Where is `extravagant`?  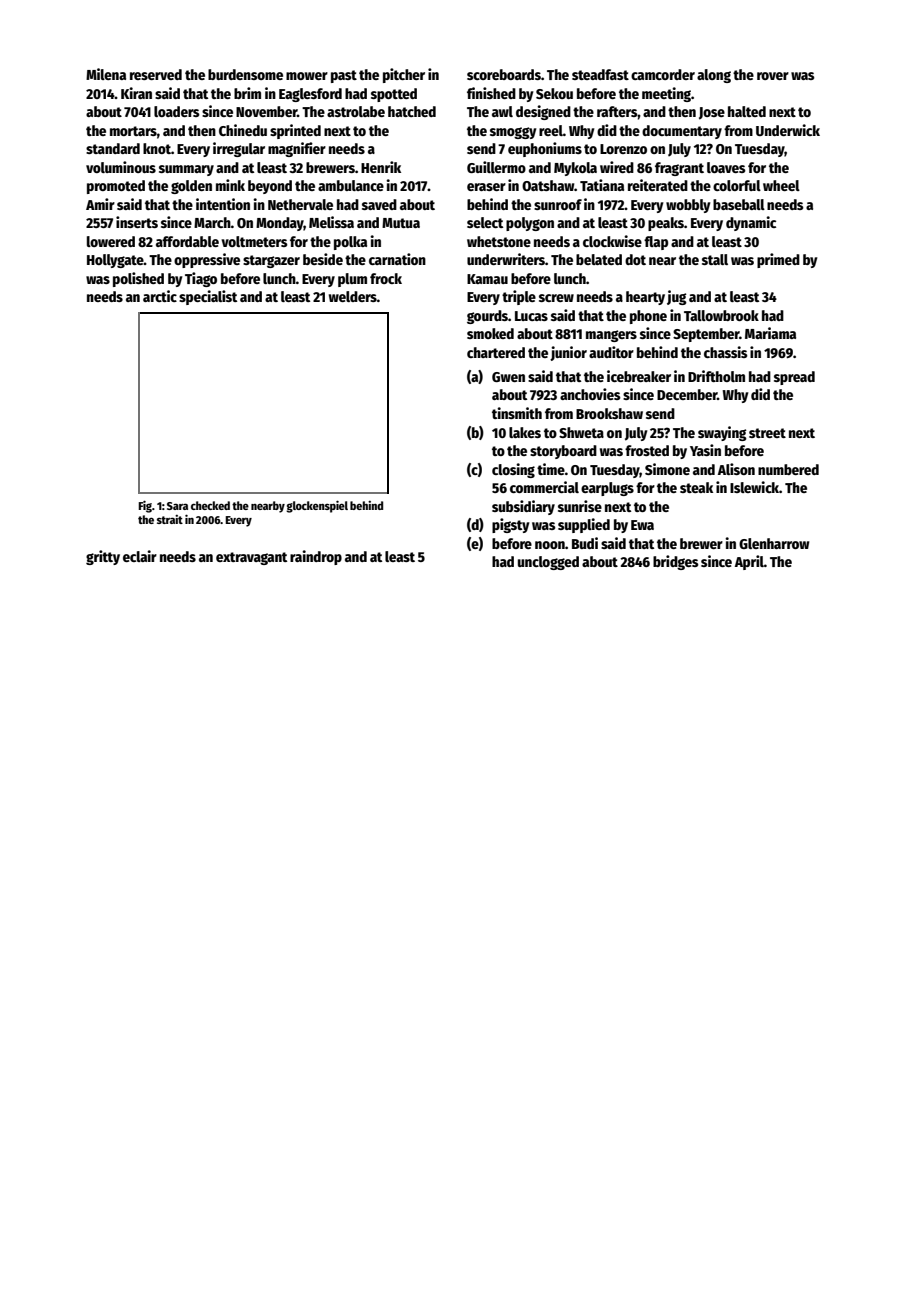 extravagant is located at coordinates (251, 558).
